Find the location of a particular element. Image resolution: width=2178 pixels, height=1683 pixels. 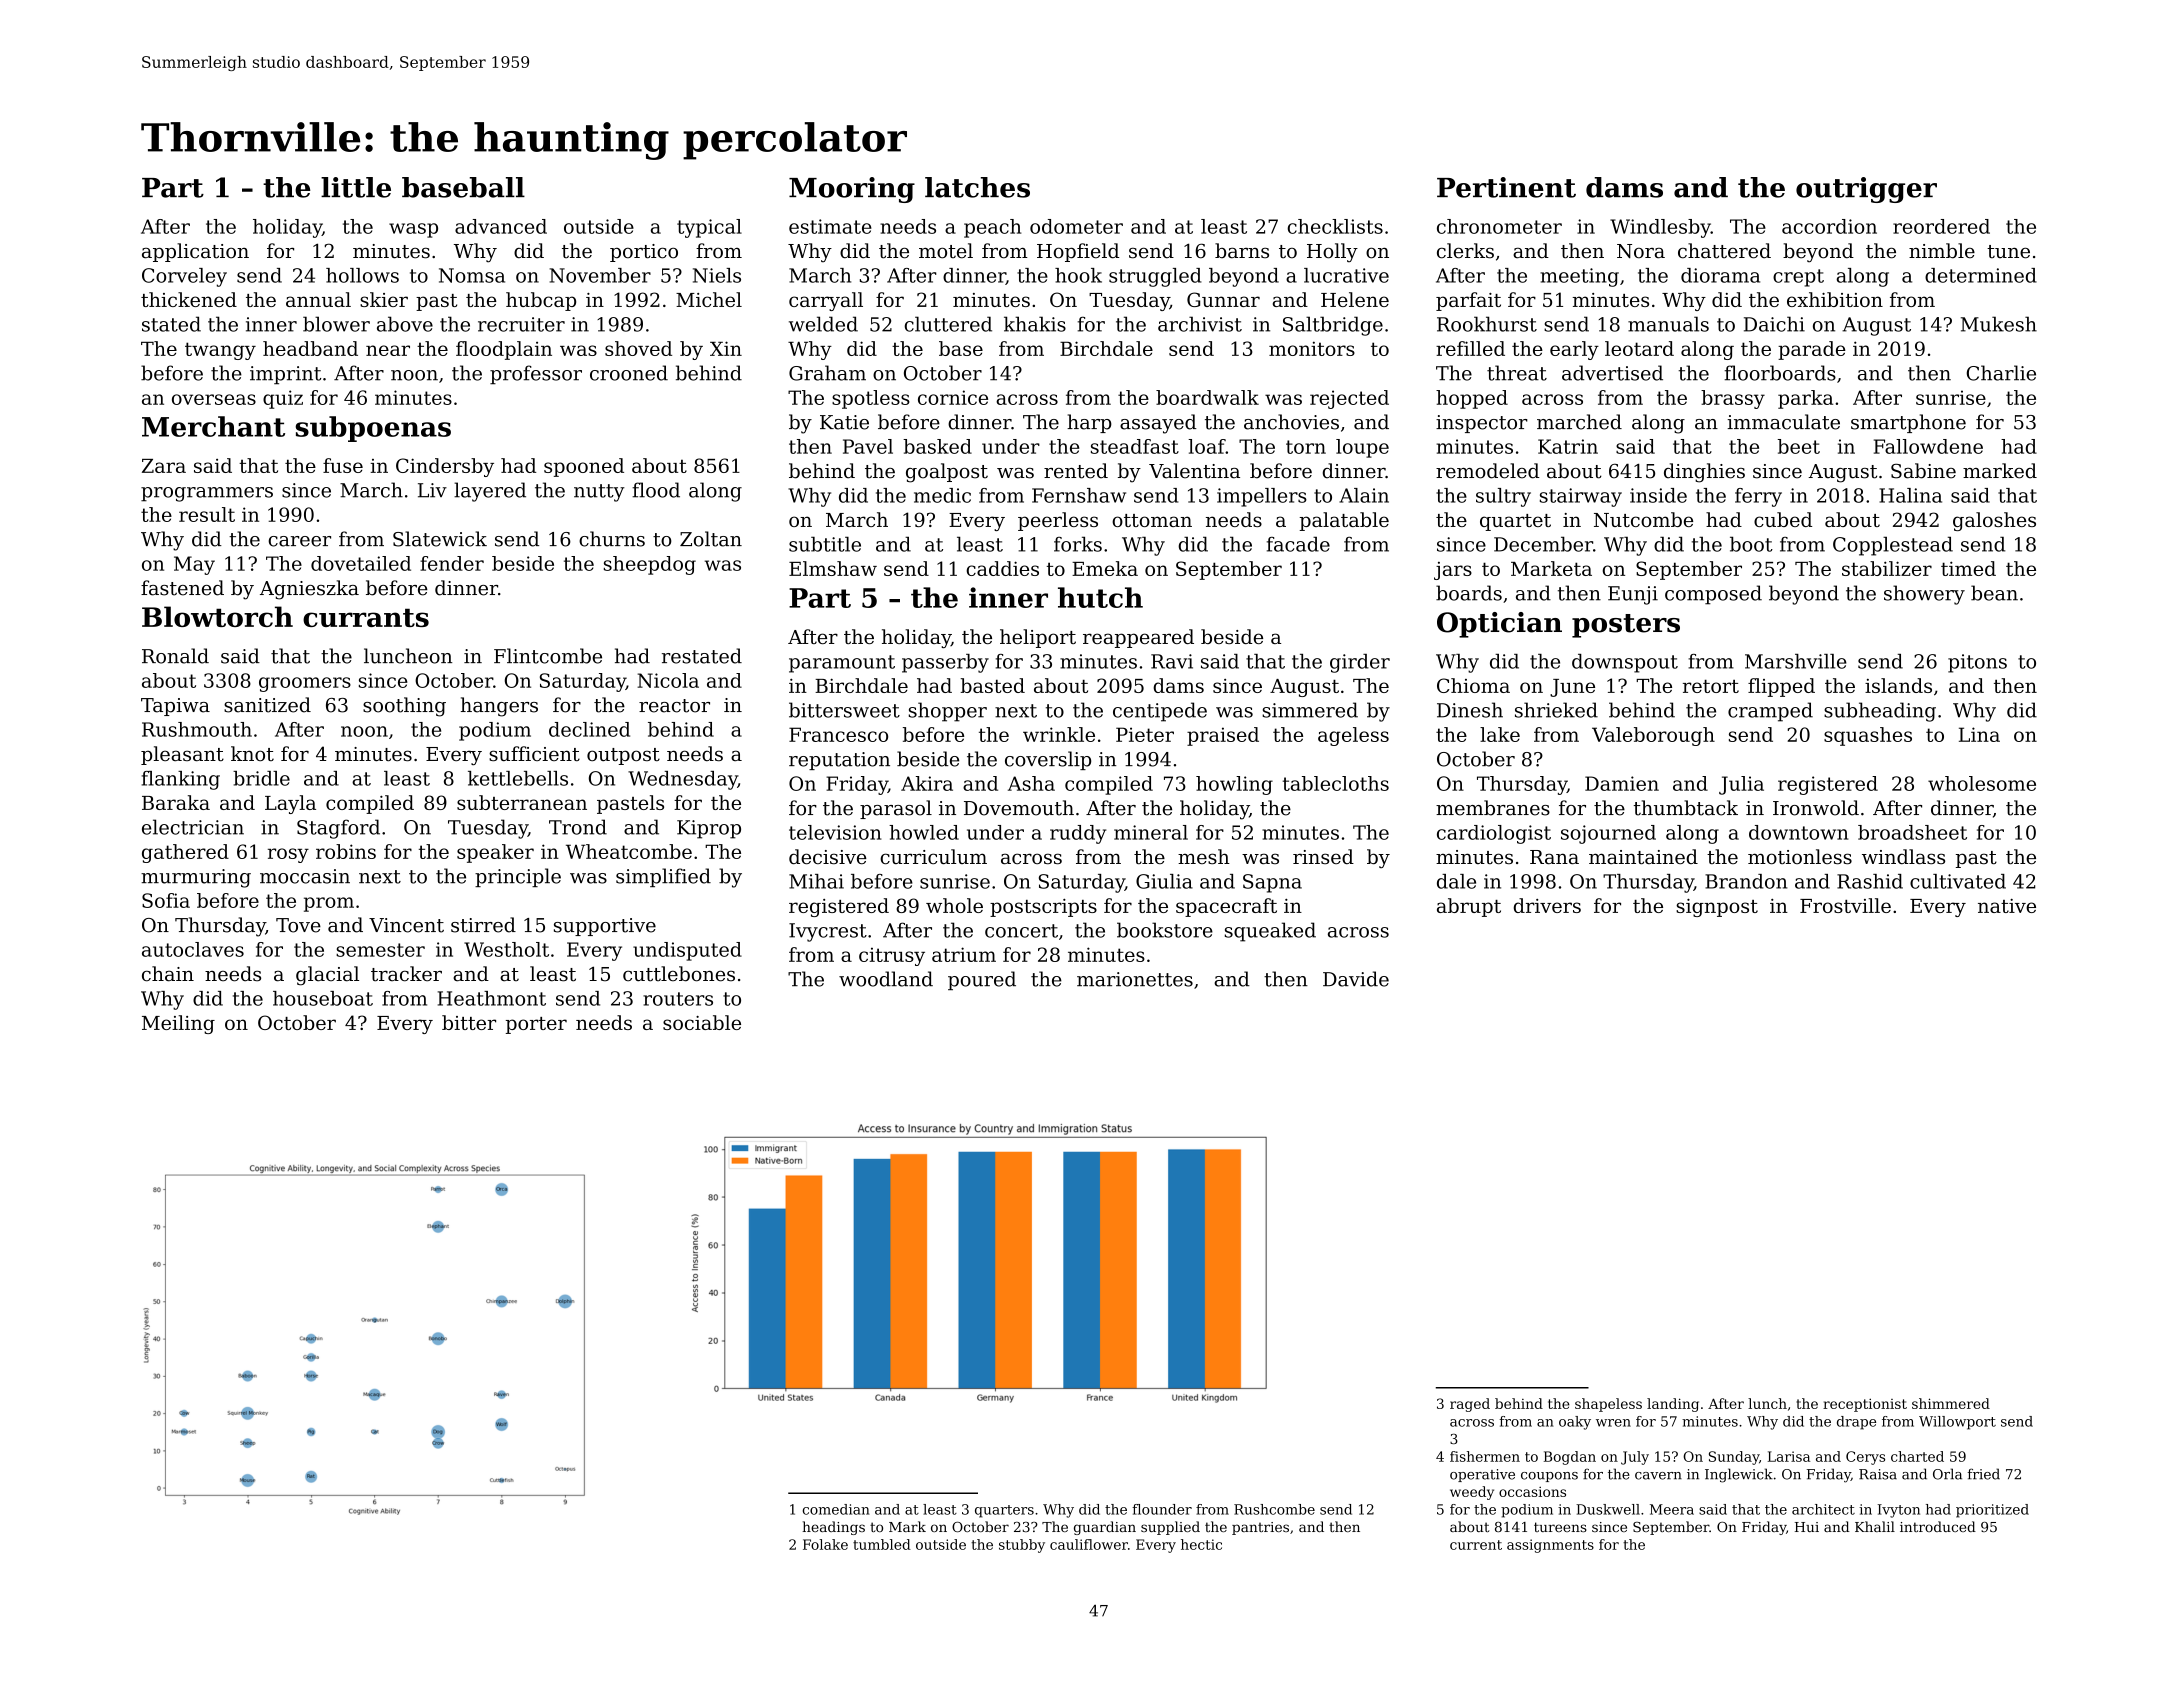

Meiling is located at coordinates (178, 1024).
